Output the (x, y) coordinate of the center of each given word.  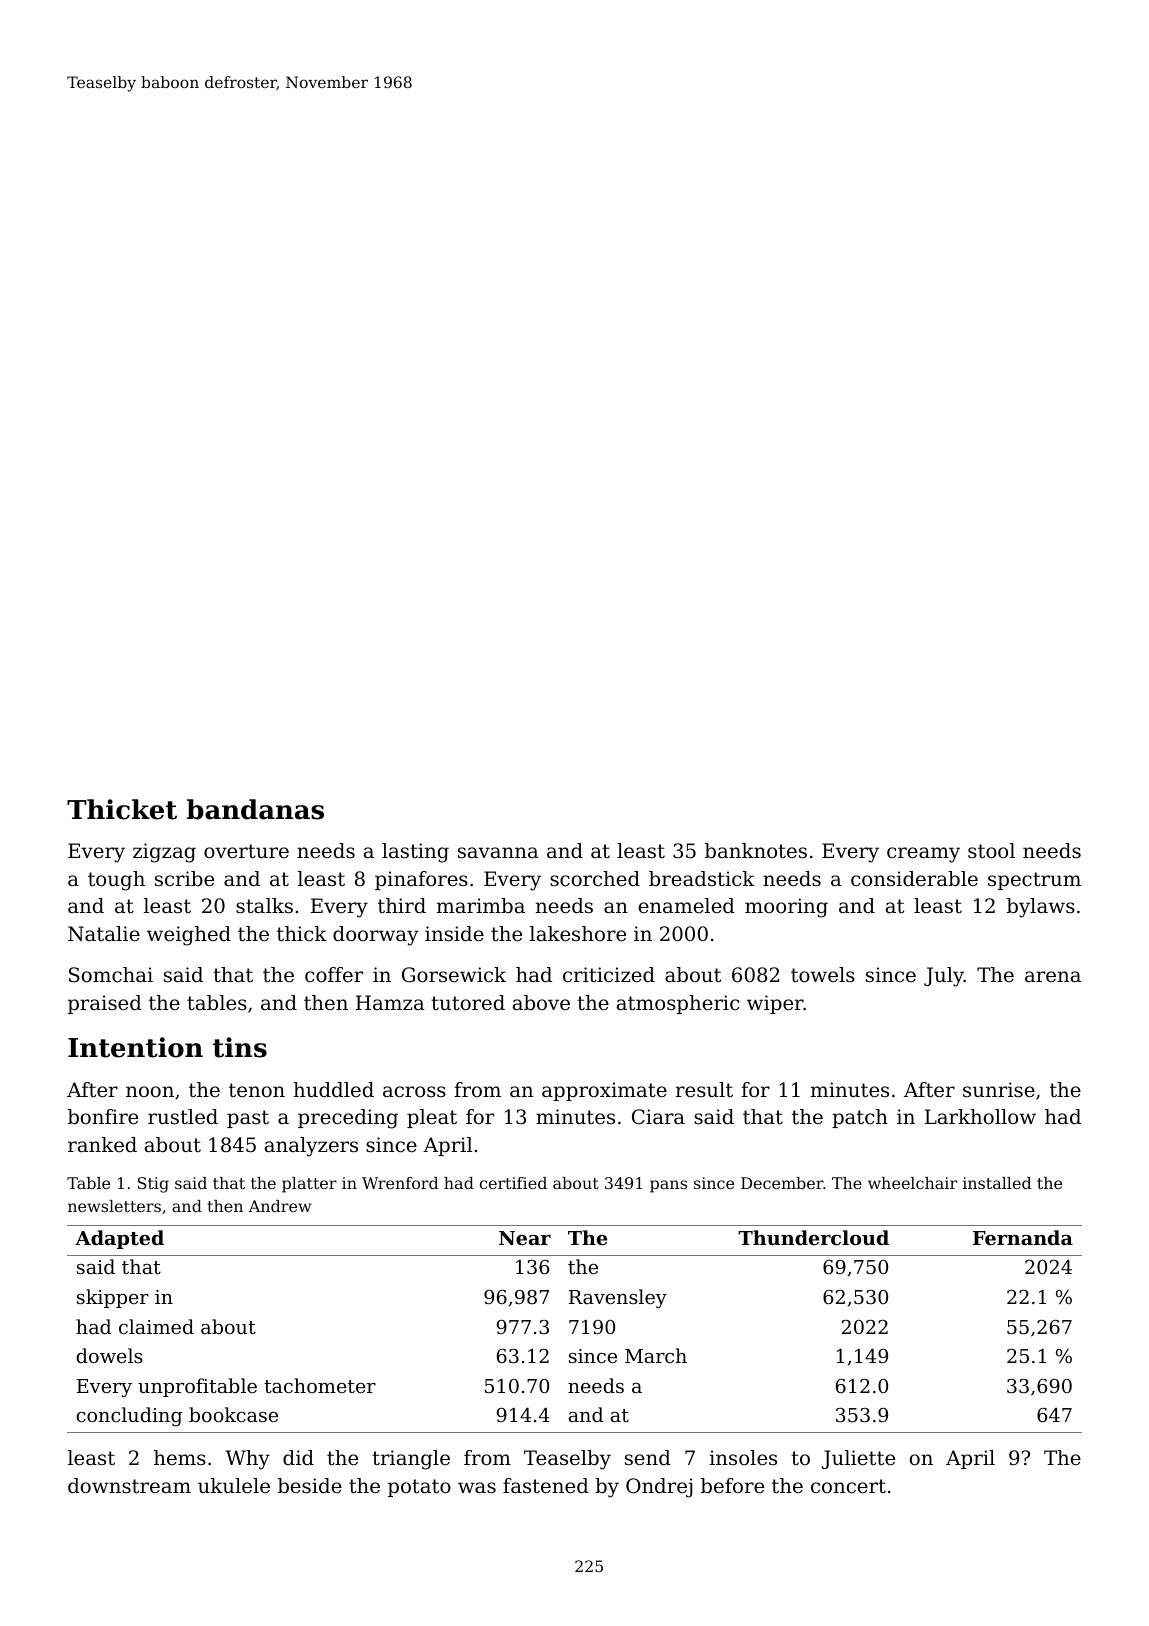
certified (513, 1183)
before (732, 1486)
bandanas (255, 809)
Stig (153, 1185)
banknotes (756, 851)
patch (860, 1118)
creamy (923, 855)
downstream (129, 1486)
